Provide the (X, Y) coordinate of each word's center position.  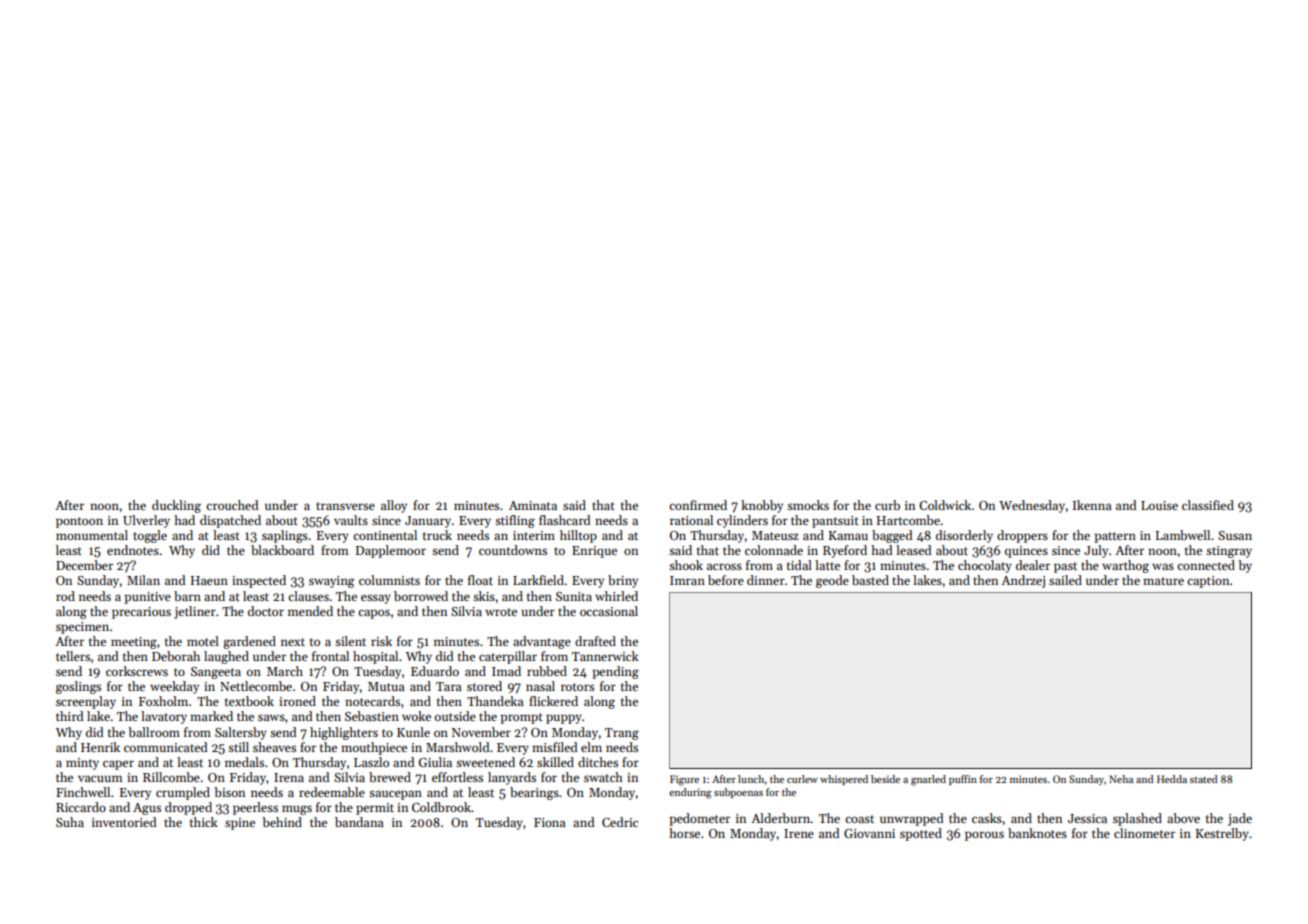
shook (686, 565)
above (1183, 818)
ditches (598, 762)
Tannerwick (605, 656)
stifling (515, 521)
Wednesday (1032, 506)
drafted (595, 641)
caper (118, 765)
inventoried (124, 822)
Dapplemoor (391, 551)
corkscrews (137, 671)
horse (684, 833)
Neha (1121, 779)
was (1163, 566)
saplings (285, 536)
